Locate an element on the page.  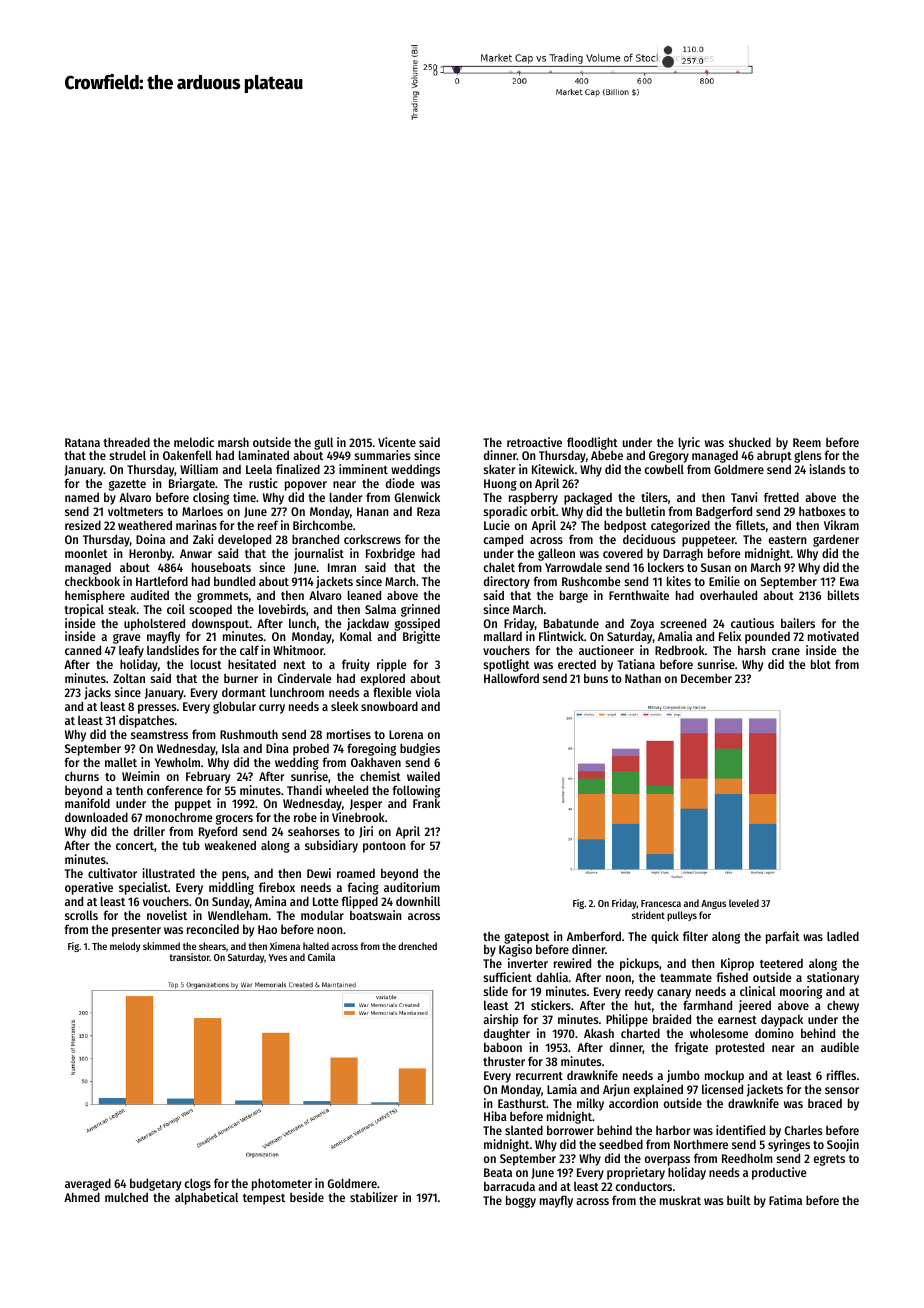
lyric is located at coordinates (689, 443).
